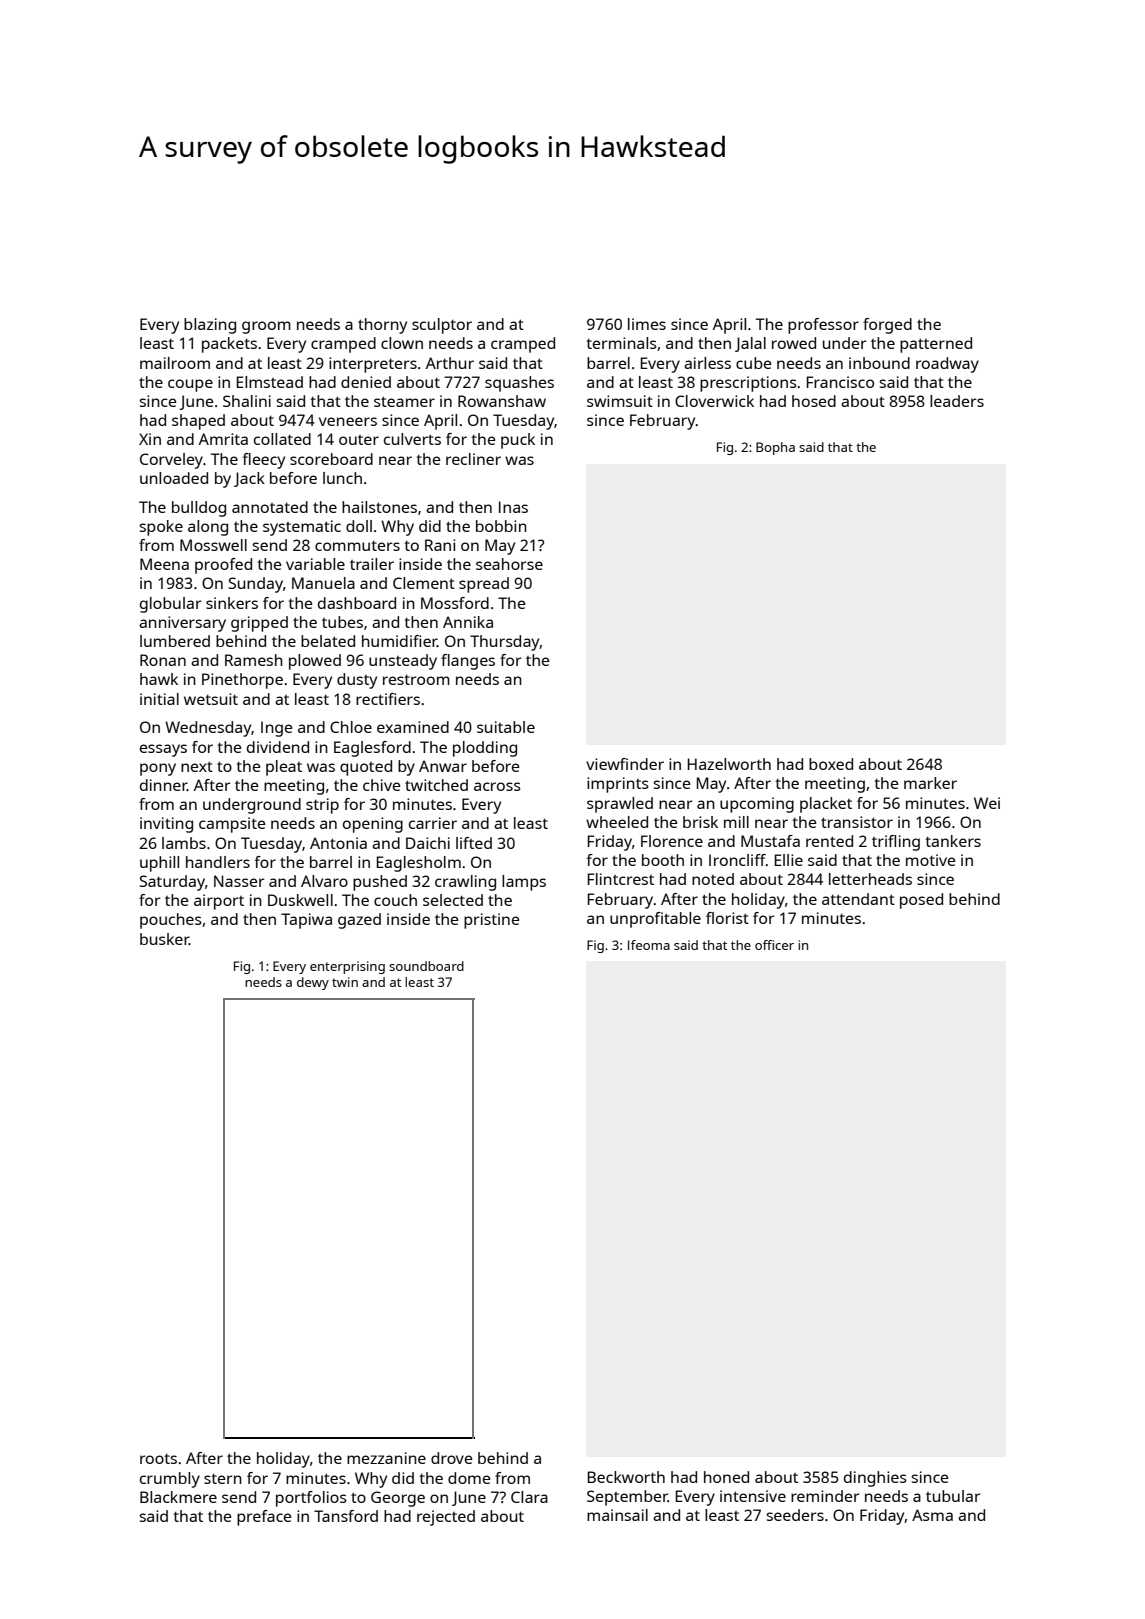 This image has height=1619, width=1145. Describe the element at coordinates (518, 441) in the image. I see `puck` at that location.
